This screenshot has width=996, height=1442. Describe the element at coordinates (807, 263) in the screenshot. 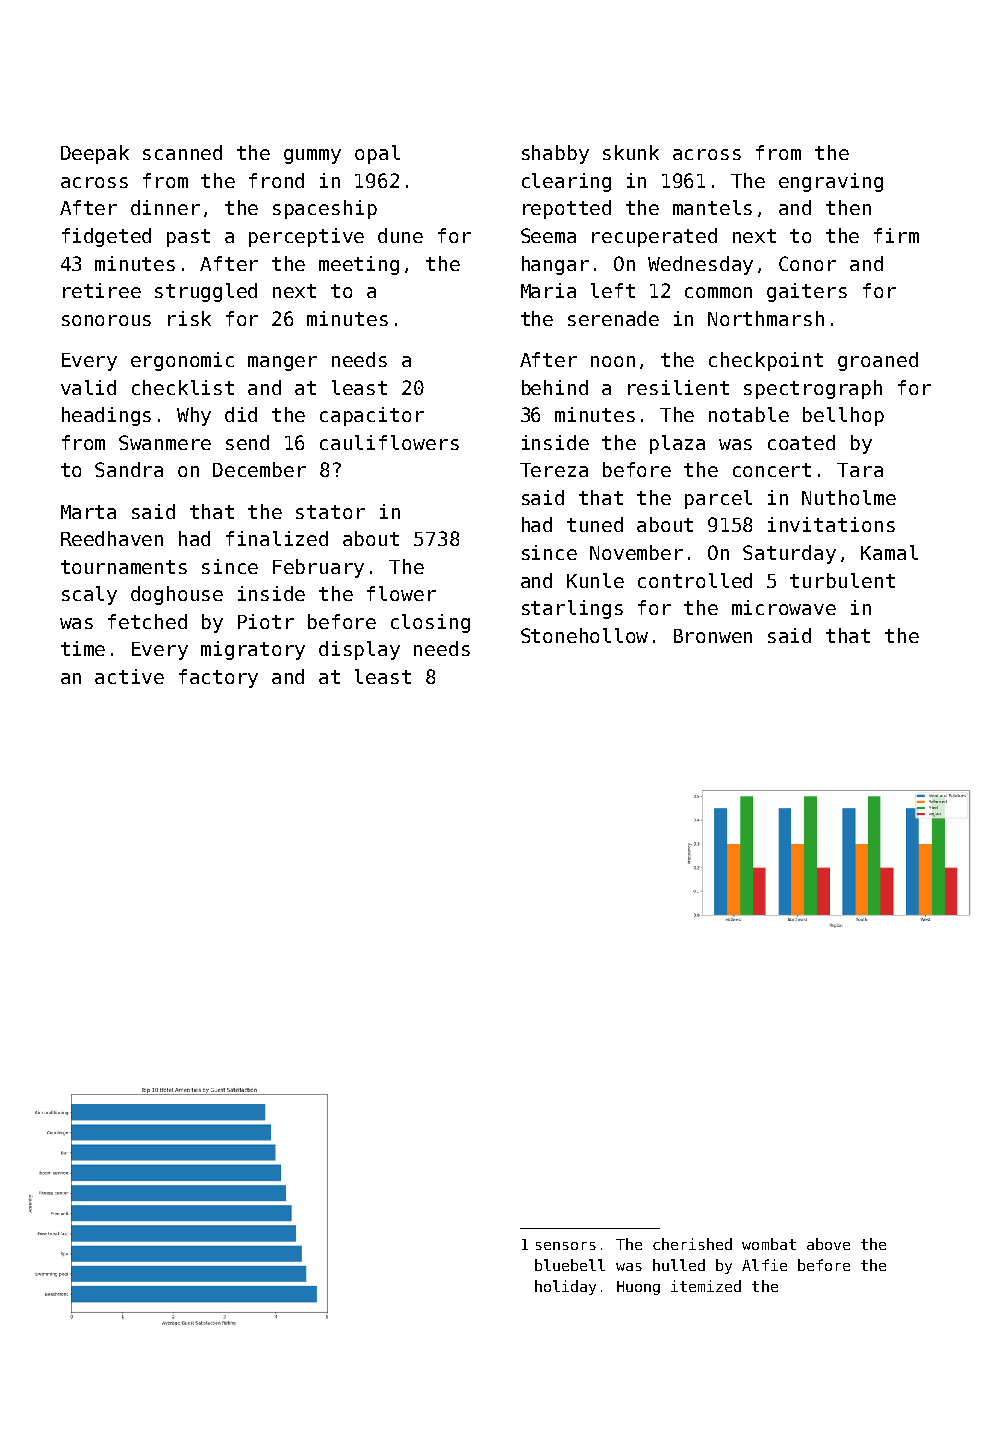

I see `Conor` at that location.
